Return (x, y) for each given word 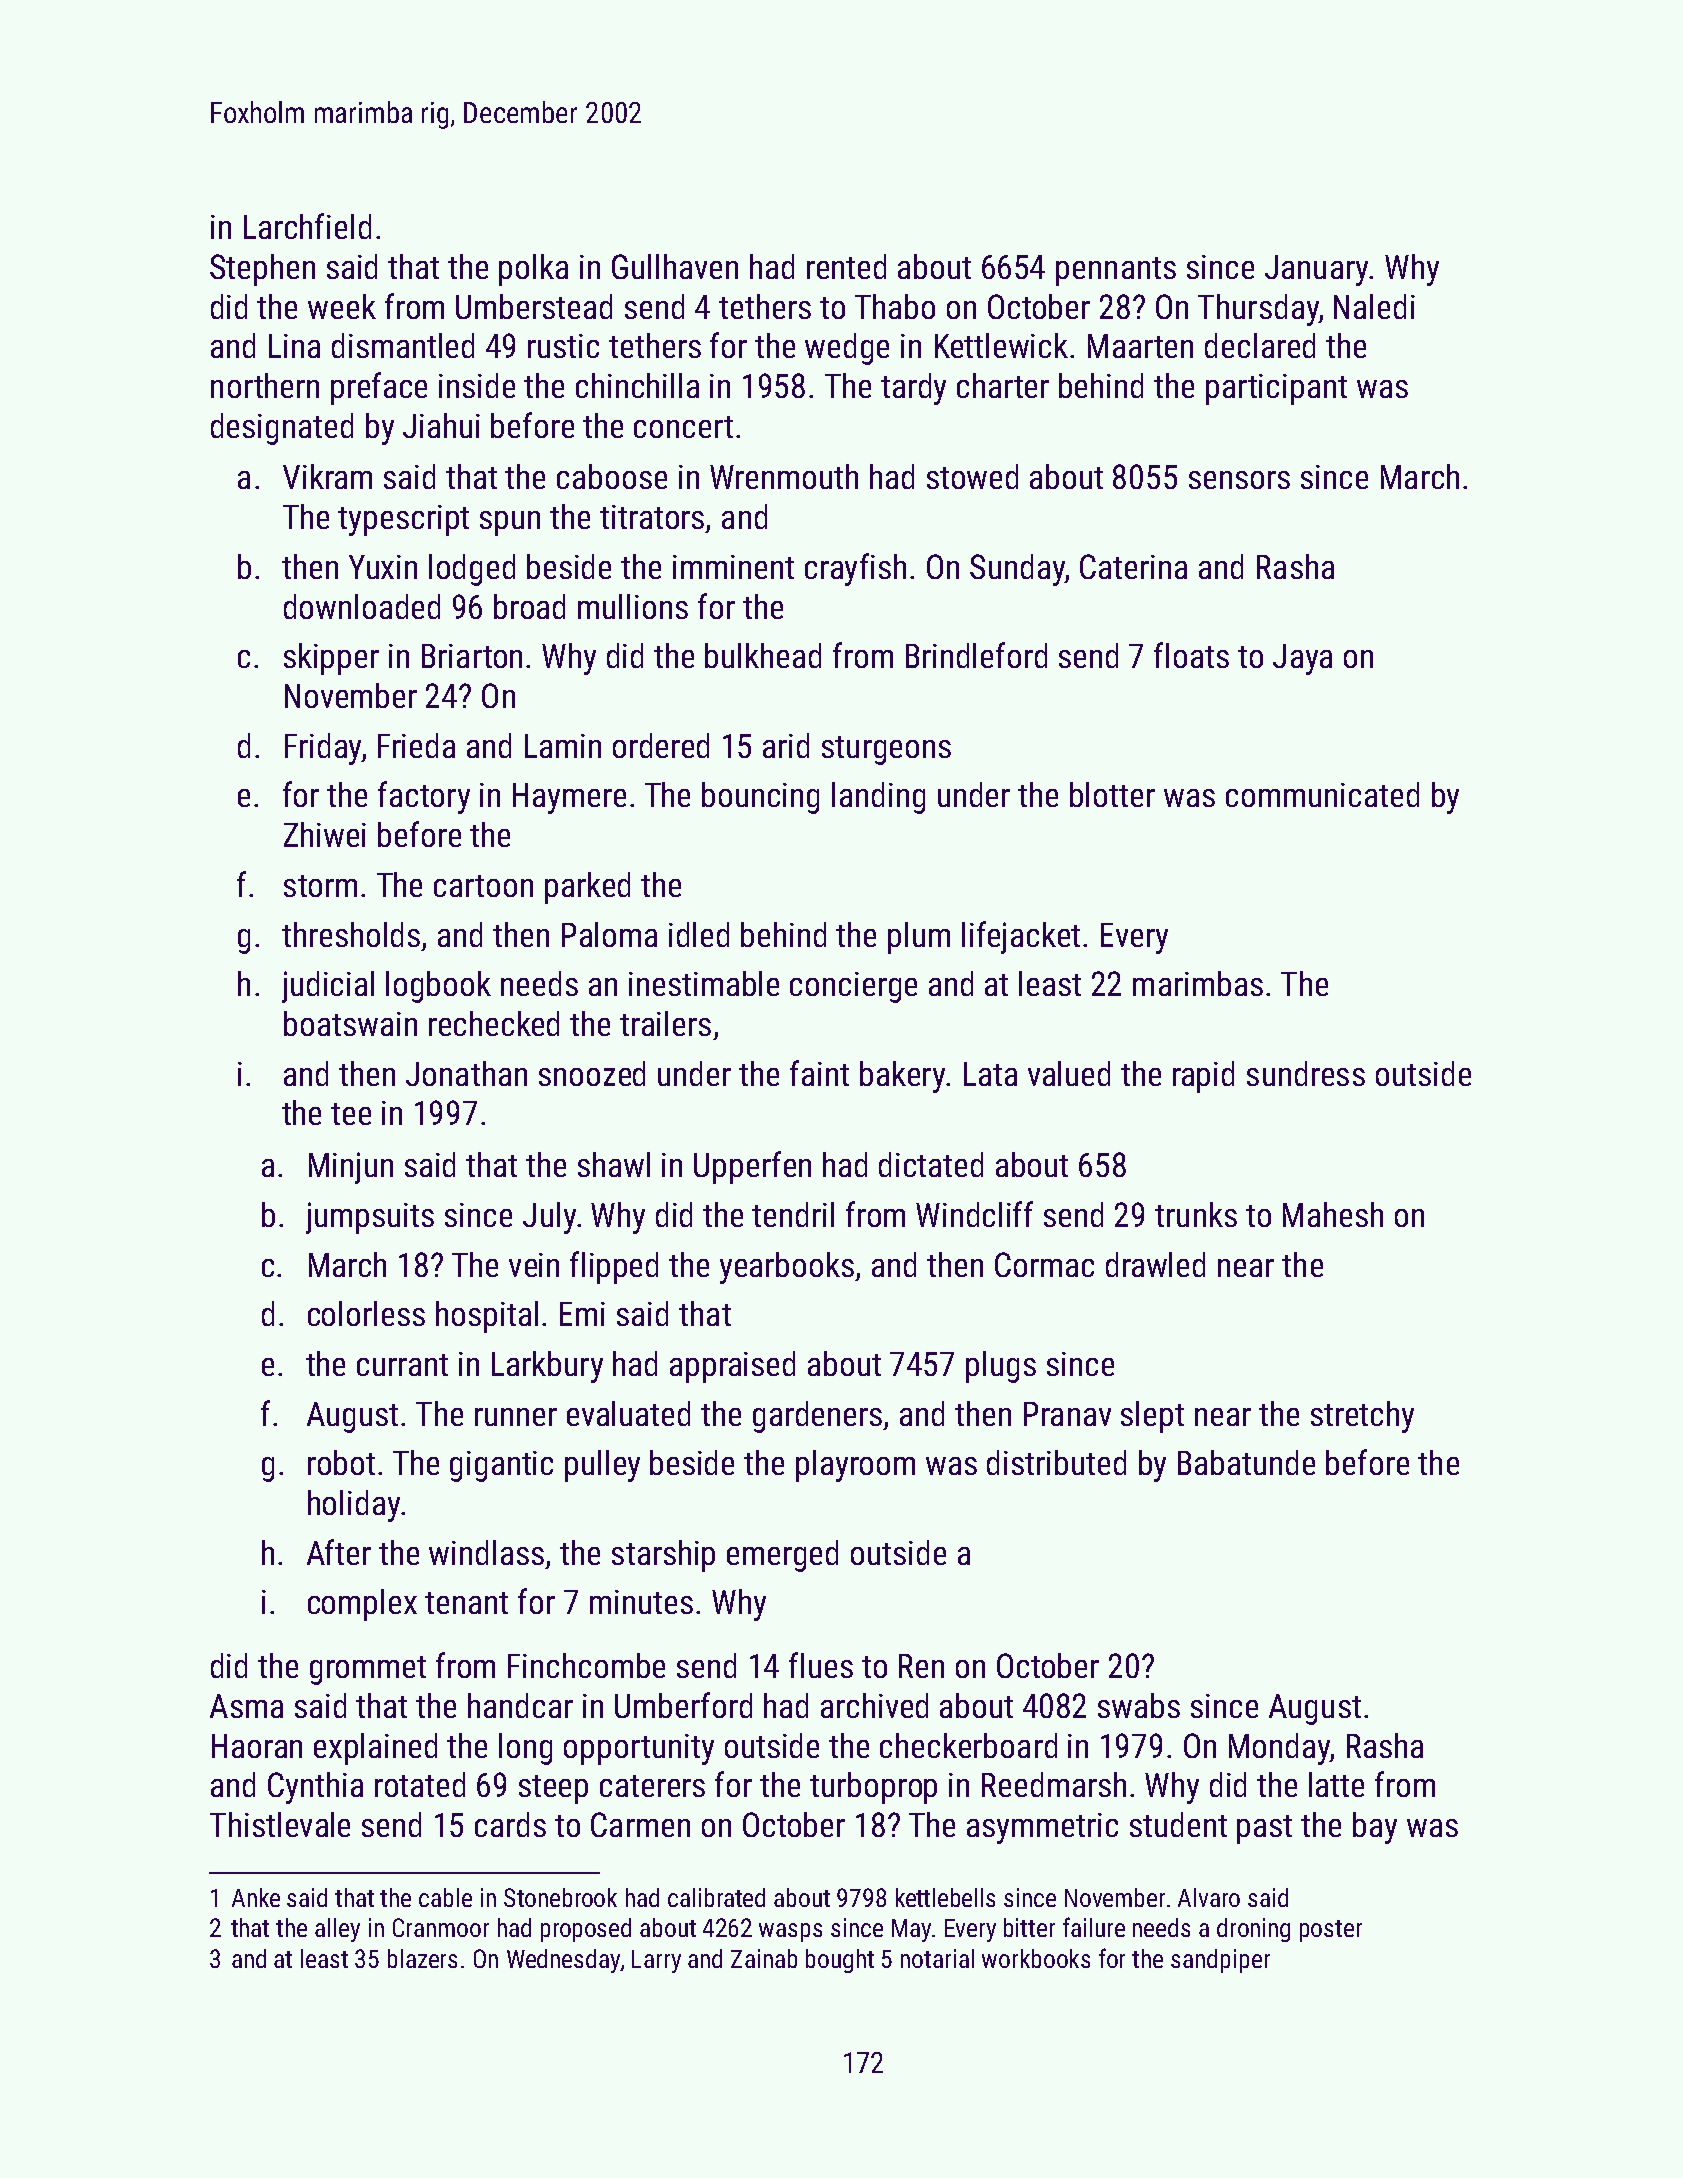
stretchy (1362, 1417)
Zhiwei (325, 834)
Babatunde (1246, 1462)
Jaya (1302, 659)
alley (337, 1930)
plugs (1001, 1367)
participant (1276, 389)
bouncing (760, 798)
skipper (331, 659)
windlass (486, 1552)
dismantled (403, 345)
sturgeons (886, 750)
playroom (855, 1466)
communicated (1322, 794)
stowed (972, 476)
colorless (366, 1313)
